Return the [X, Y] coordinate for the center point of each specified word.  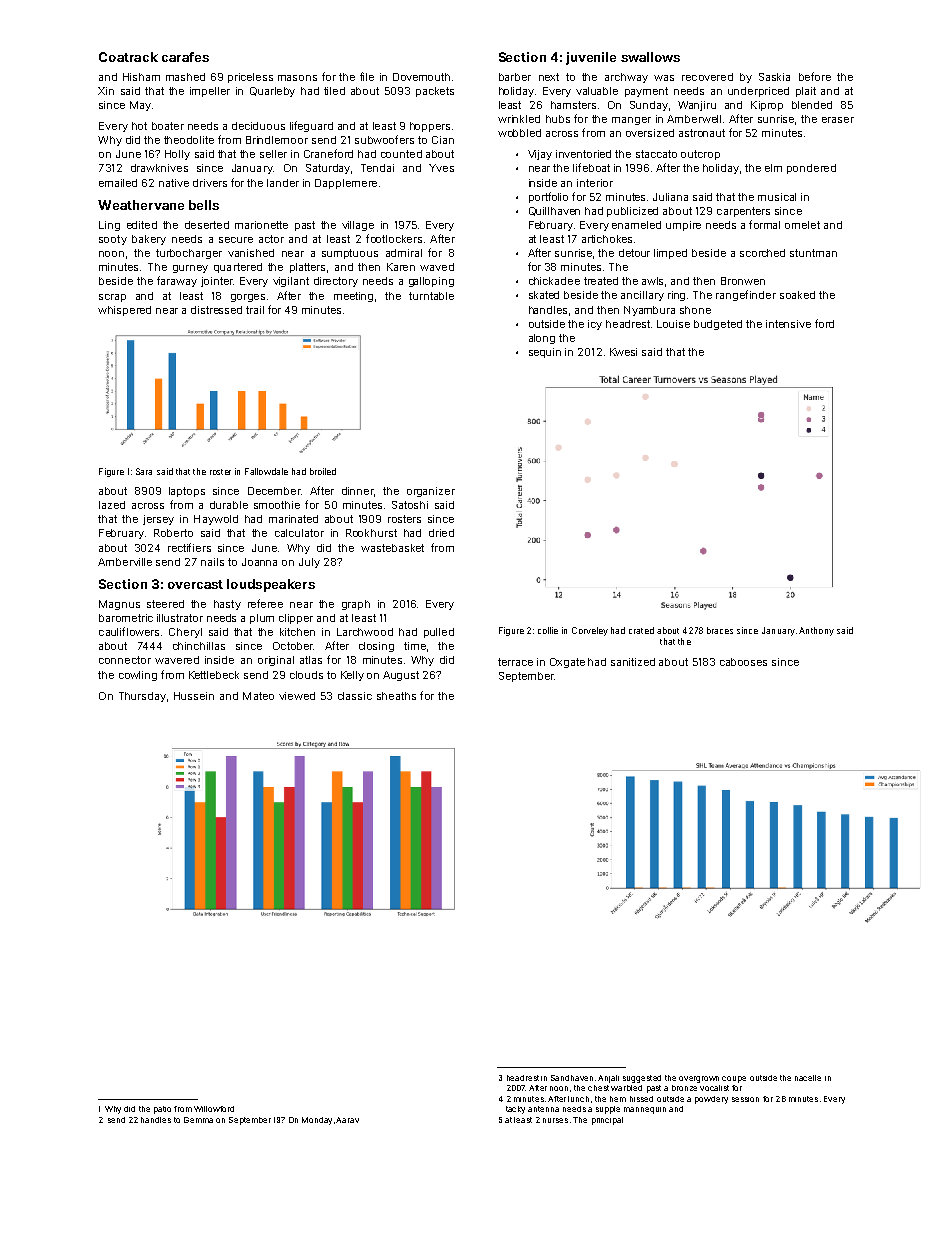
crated [641, 630]
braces [720, 630]
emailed [118, 183]
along [542, 339]
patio [162, 1110]
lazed [112, 505]
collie [548, 630]
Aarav [347, 1120]
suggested [642, 1079]
